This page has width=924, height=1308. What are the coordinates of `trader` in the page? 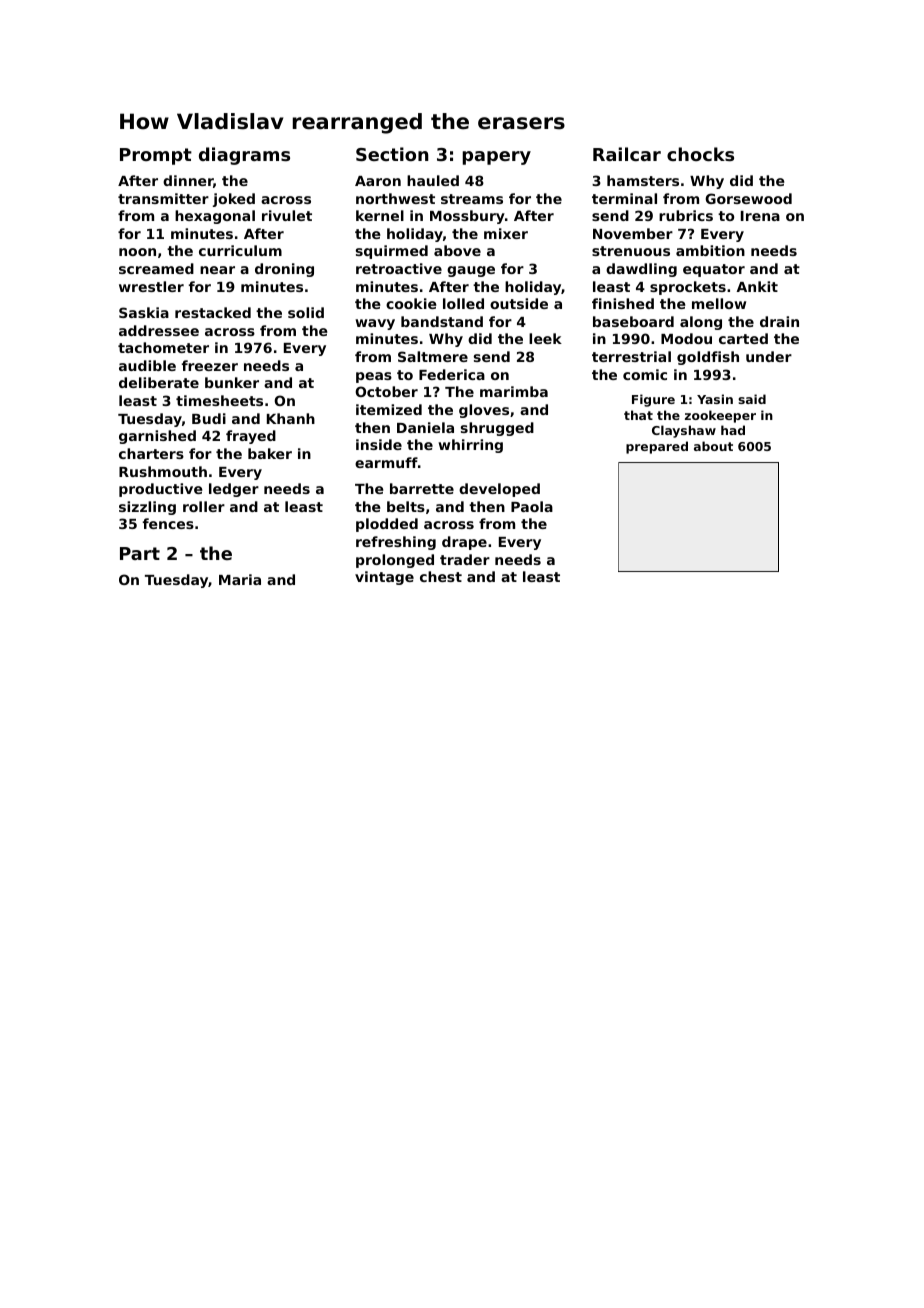 It's located at (465, 559).
